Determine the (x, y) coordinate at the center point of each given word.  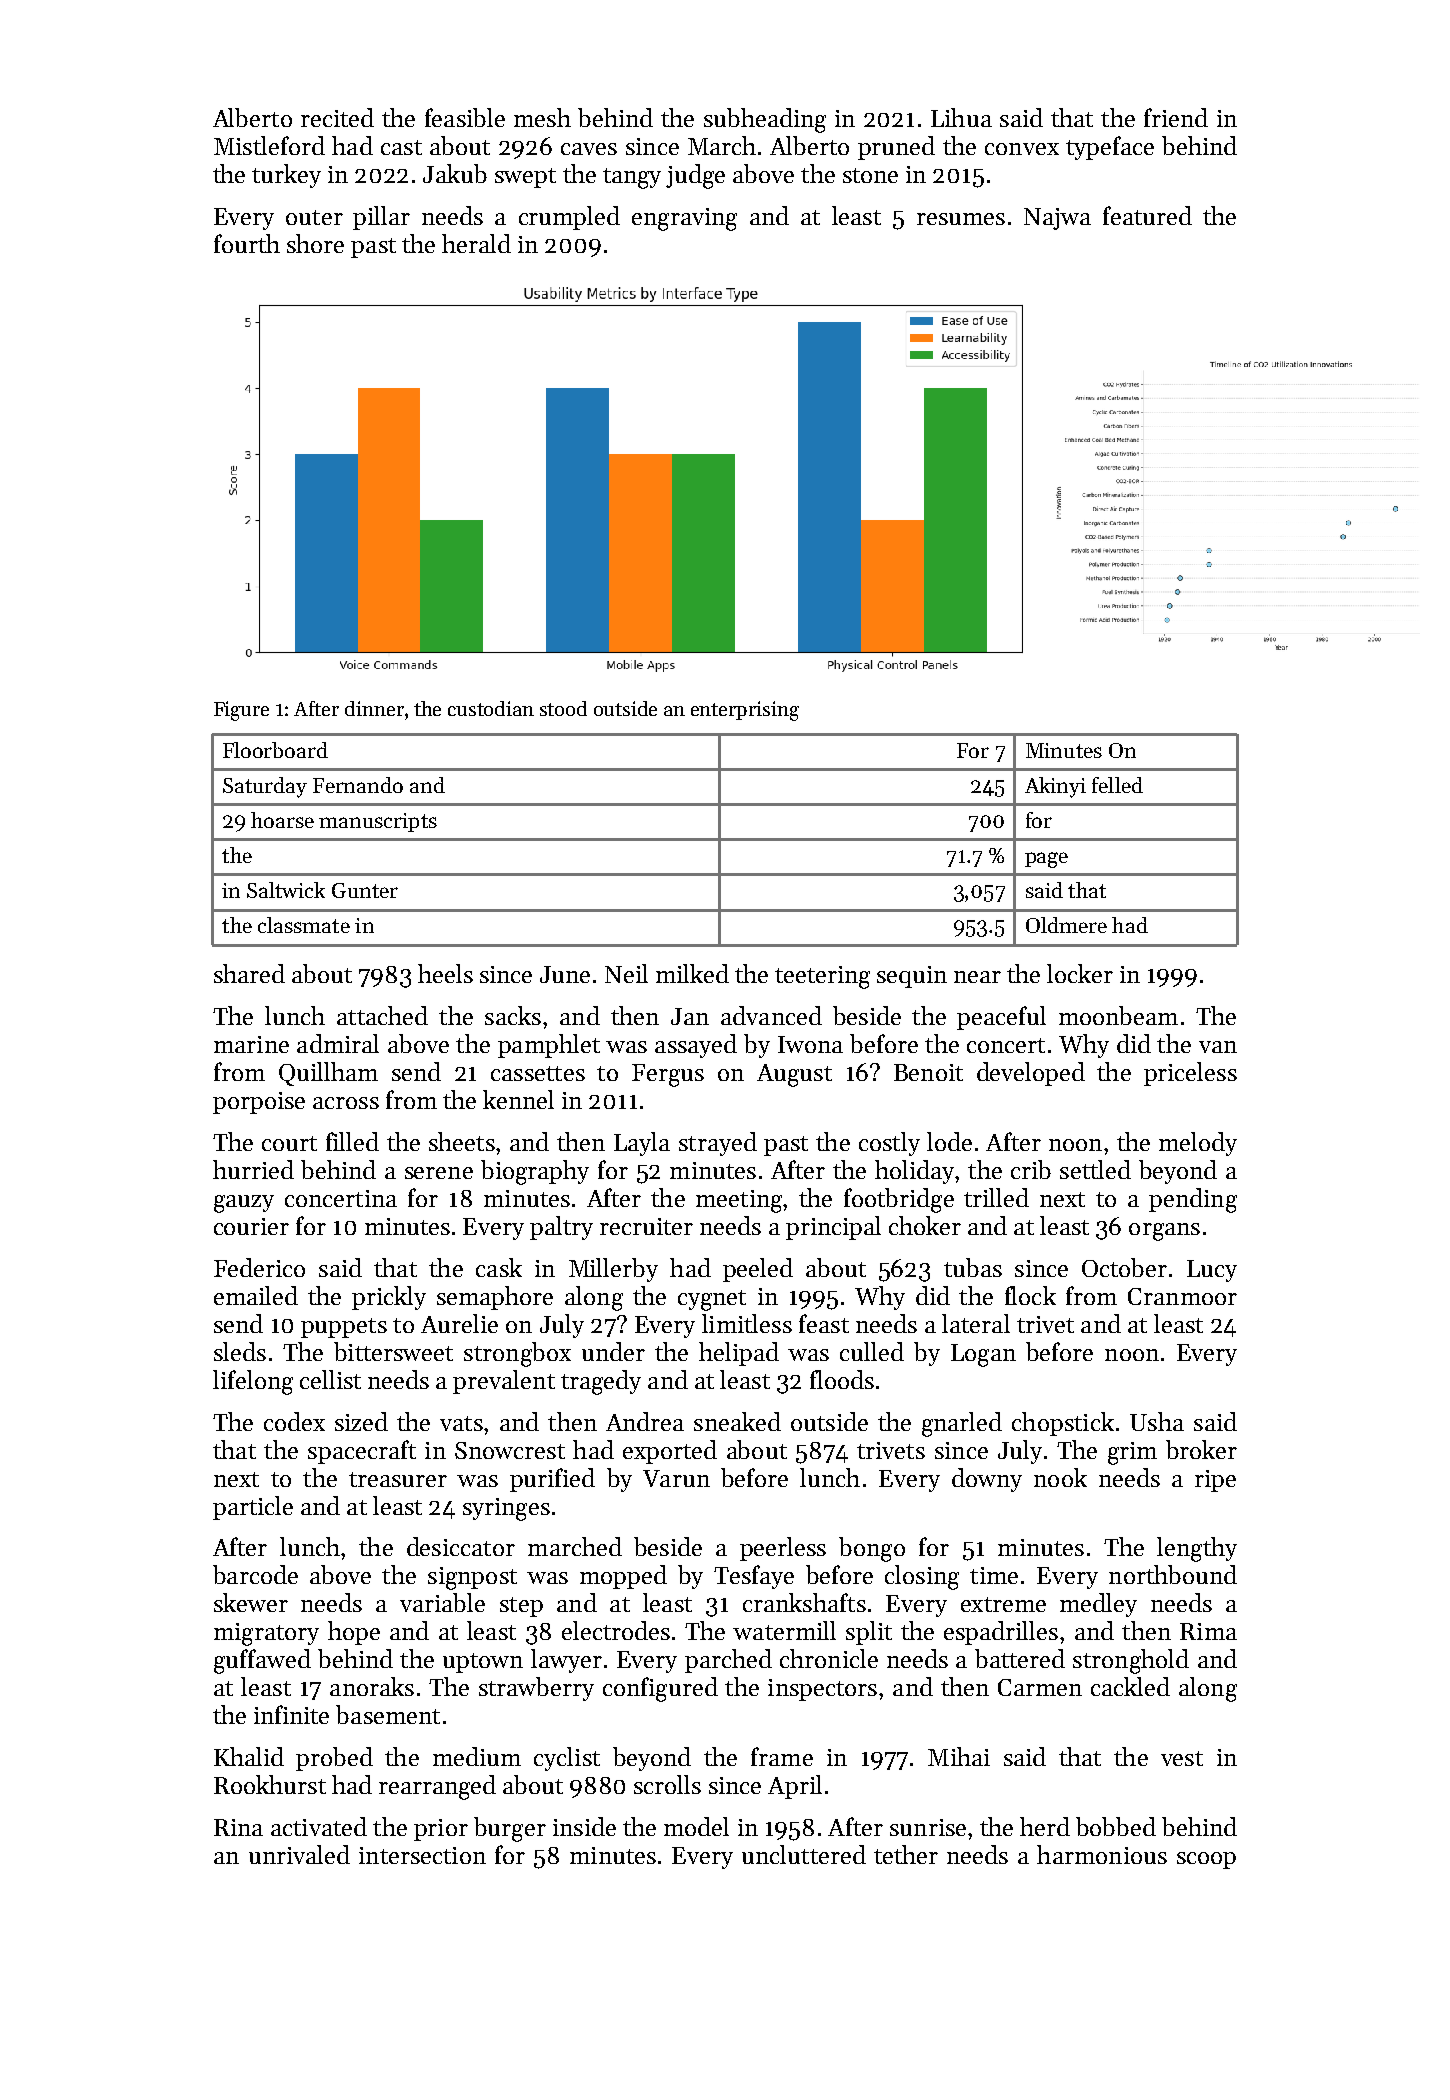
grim (1132, 1453)
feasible (465, 117)
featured (1147, 215)
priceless (1190, 1074)
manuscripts (378, 822)
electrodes (616, 1630)
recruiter (646, 1226)
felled (1117, 785)
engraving (684, 219)
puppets (344, 1328)
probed (334, 1759)
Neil (626, 973)
